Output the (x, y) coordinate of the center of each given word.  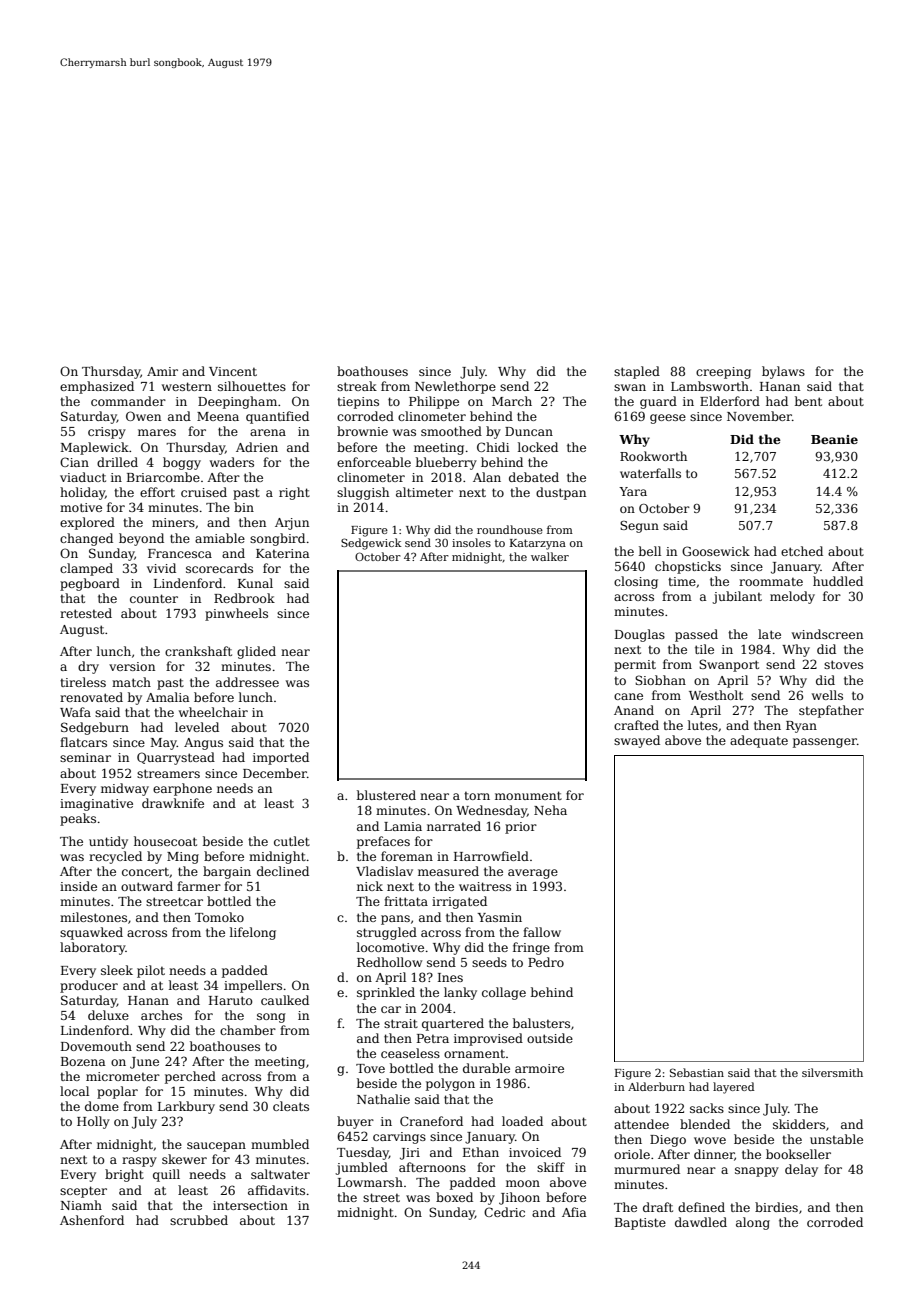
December (275, 773)
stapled (637, 372)
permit (635, 666)
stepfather (831, 711)
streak (357, 386)
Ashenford (92, 1220)
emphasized (97, 387)
